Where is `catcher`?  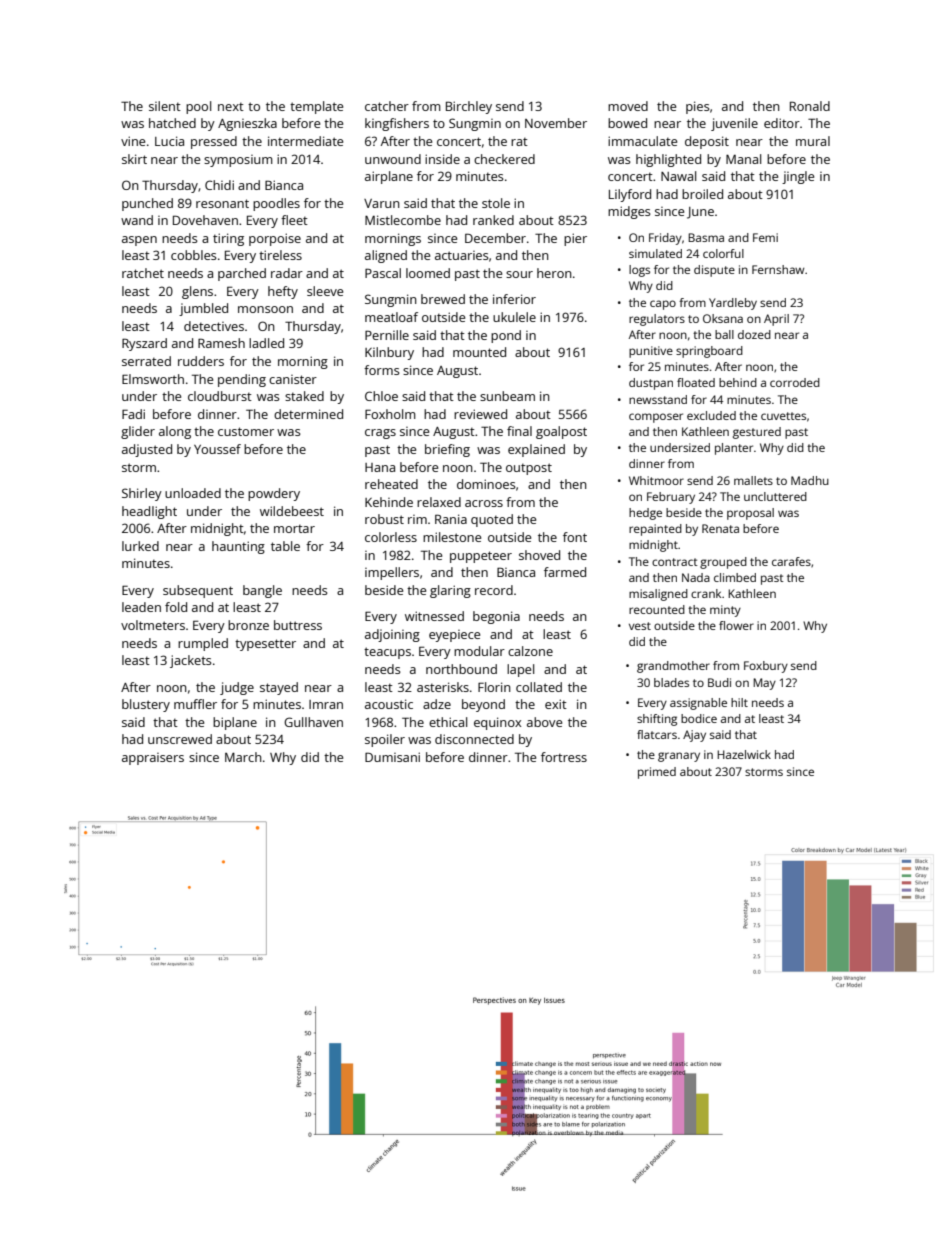 catcher is located at coordinates (387, 106).
